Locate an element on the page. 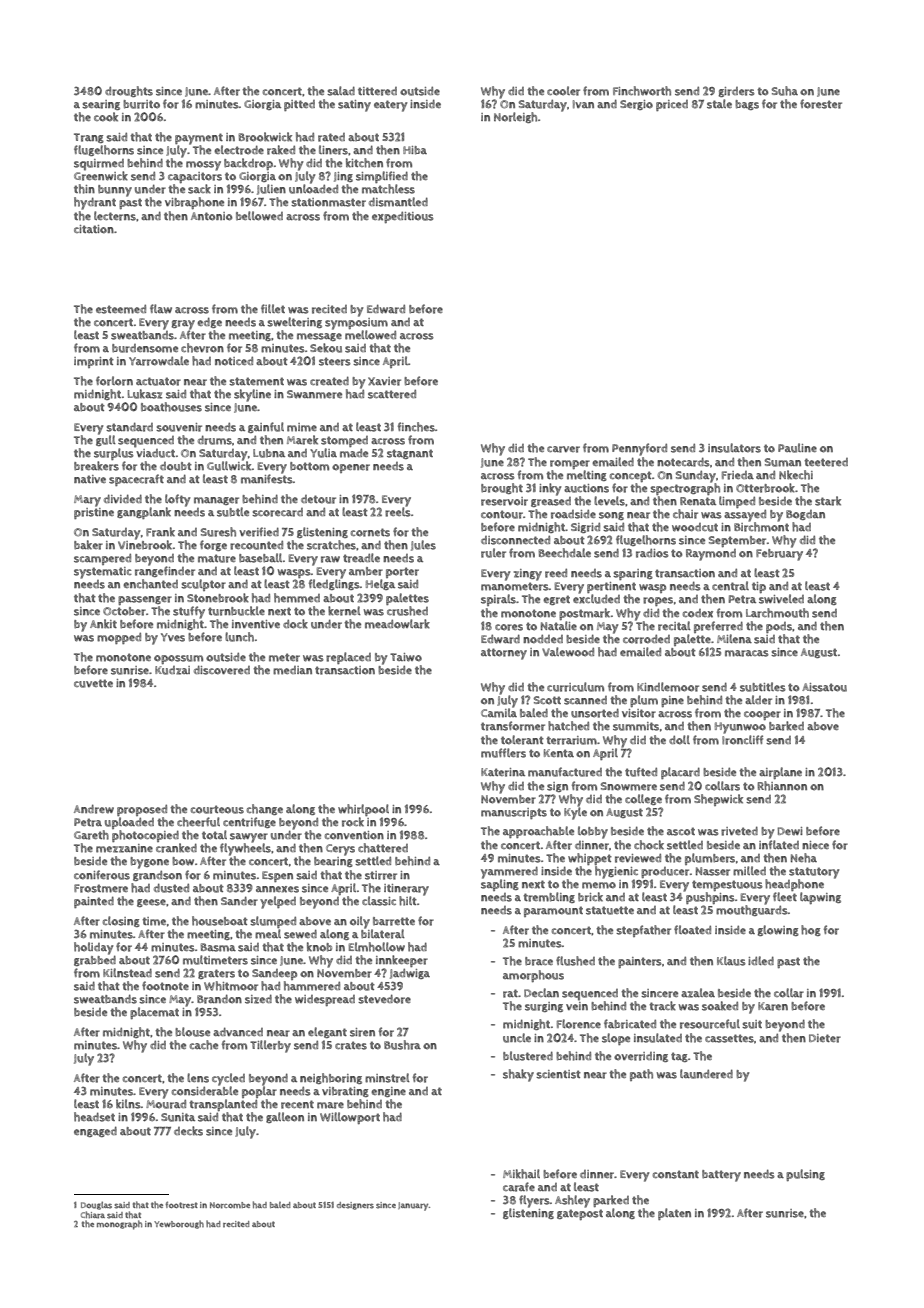 The image size is (924, 1308). esteemed is located at coordinates (121, 309).
